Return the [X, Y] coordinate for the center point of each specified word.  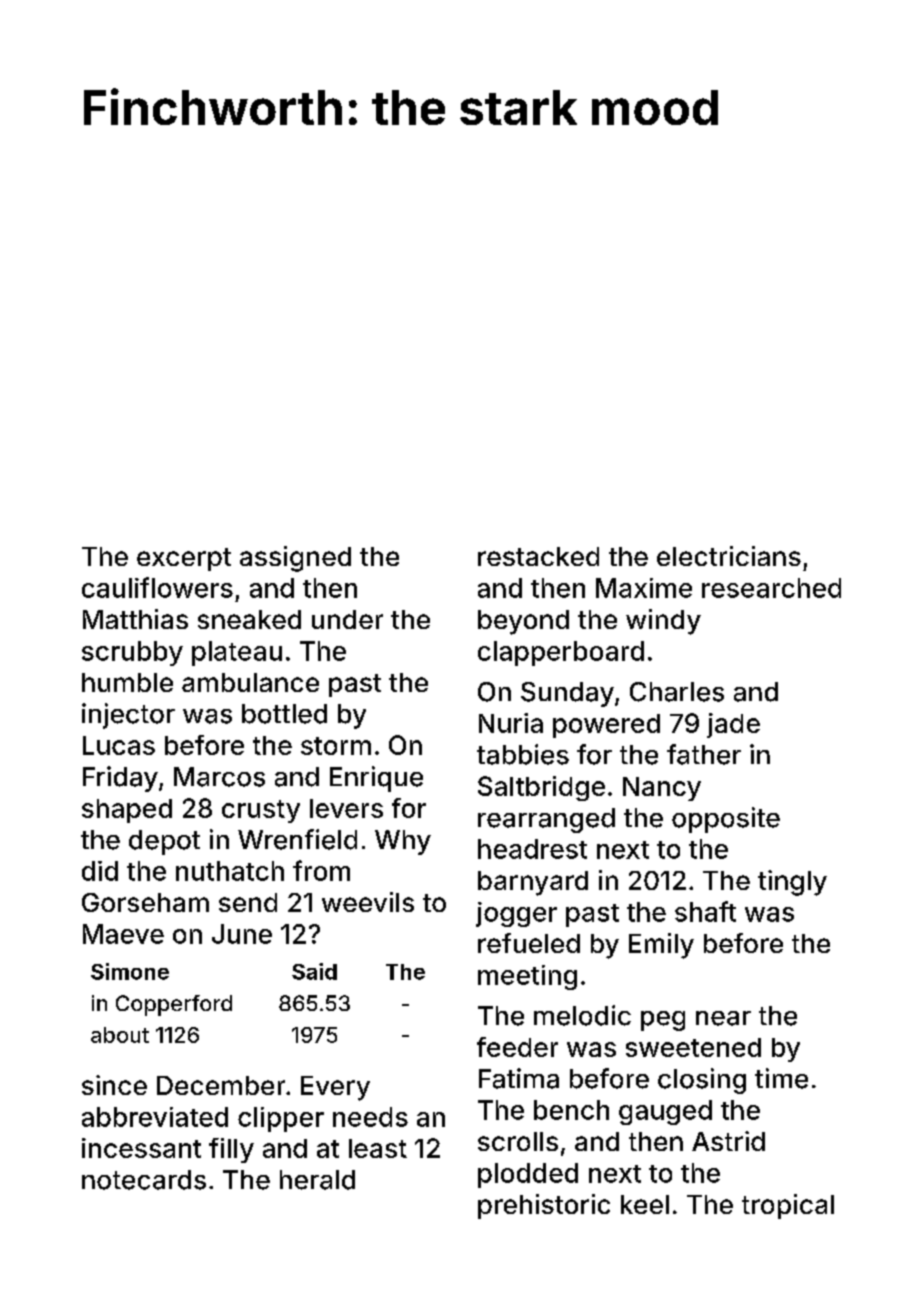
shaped [127, 811]
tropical [788, 1206]
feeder [517, 1047]
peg [663, 1021]
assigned [295, 559]
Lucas [119, 745]
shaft [705, 911]
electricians [729, 556]
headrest [532, 849]
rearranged [546, 820]
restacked [538, 556]
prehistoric [544, 1206]
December [221, 1085]
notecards [144, 1180]
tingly [792, 883]
